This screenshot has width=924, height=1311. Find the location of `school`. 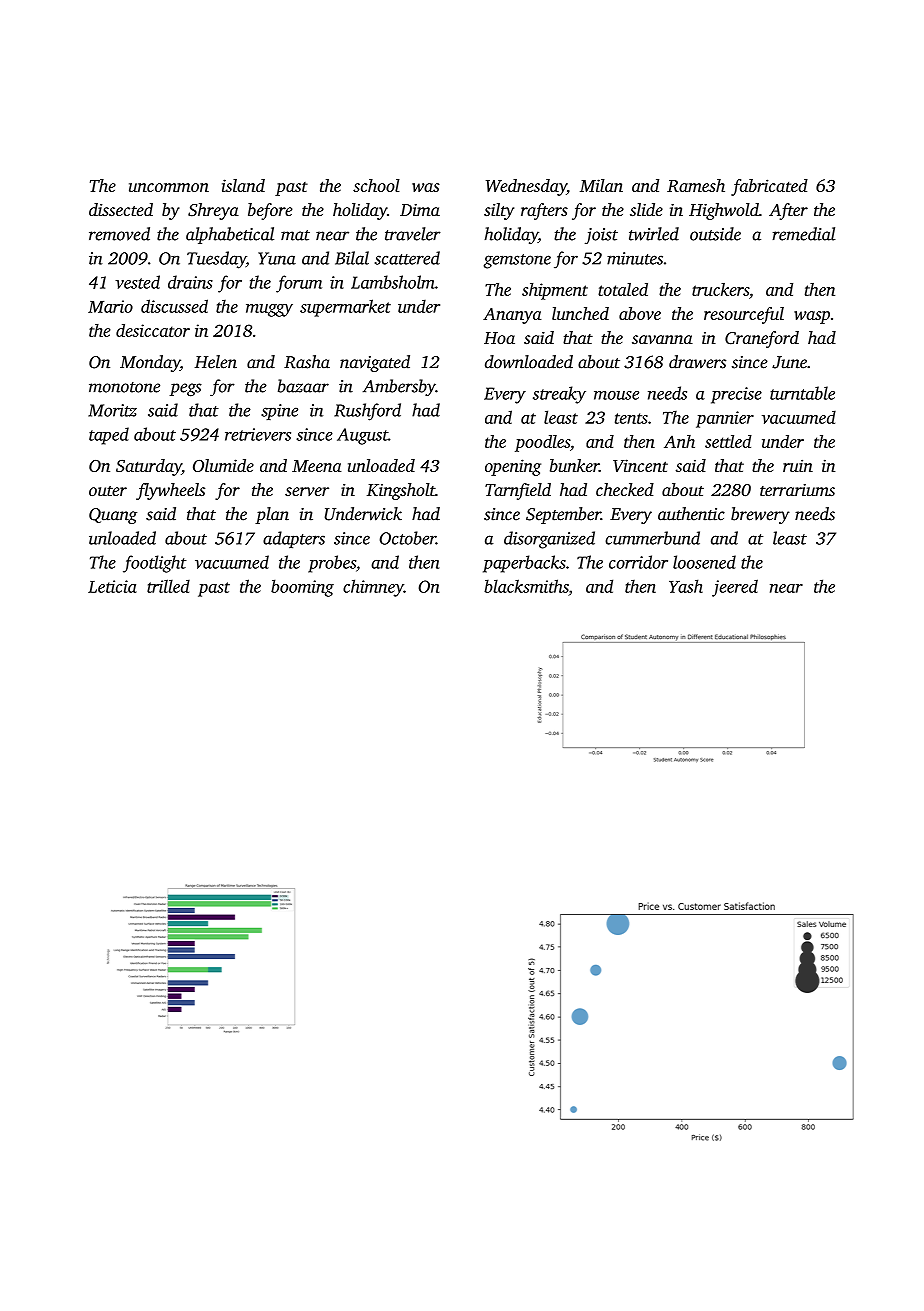

school is located at coordinates (376, 185).
